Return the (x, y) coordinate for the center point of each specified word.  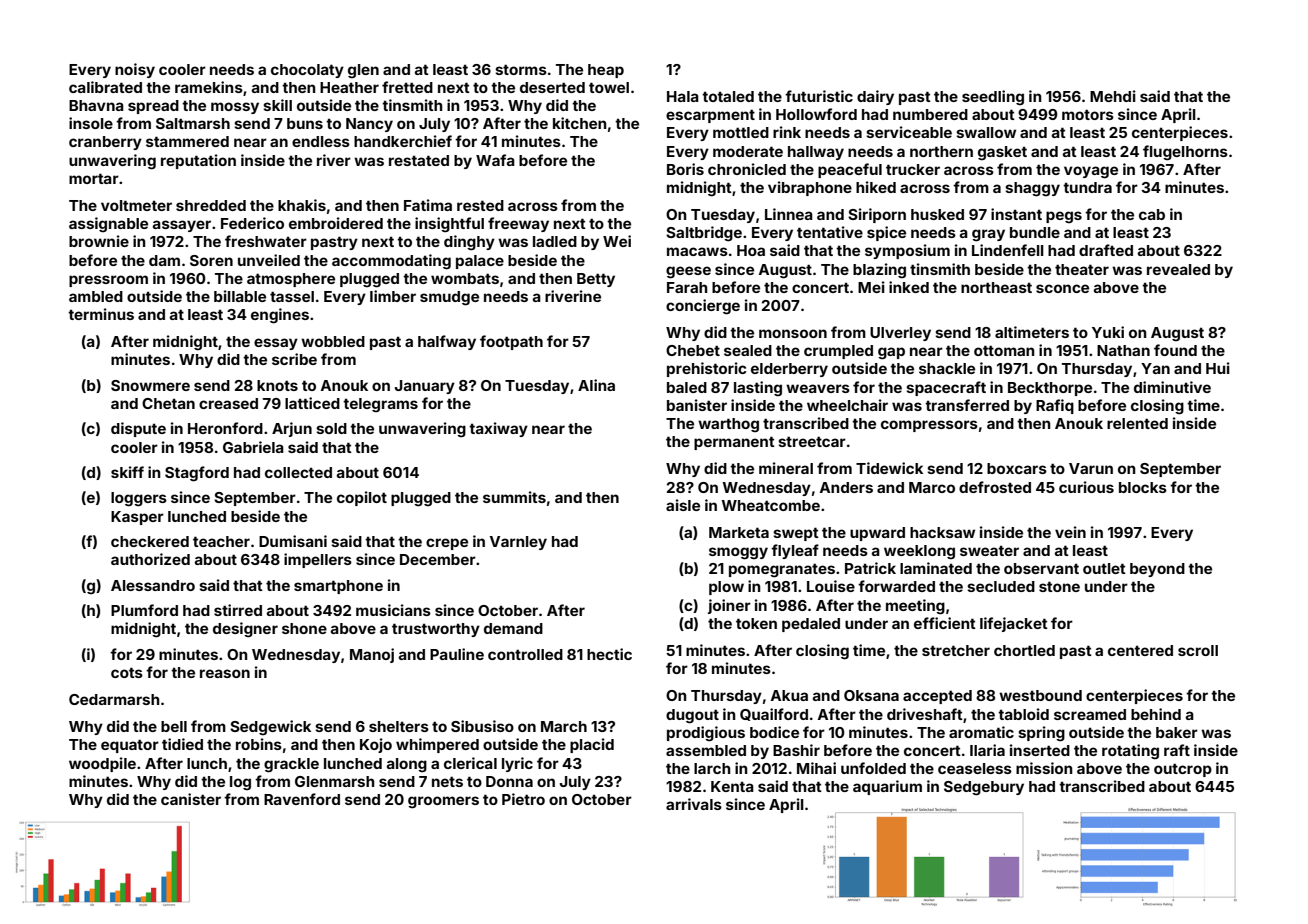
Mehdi (1113, 96)
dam (164, 260)
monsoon (793, 333)
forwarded (896, 586)
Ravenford (302, 799)
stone (1059, 586)
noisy (135, 70)
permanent (734, 443)
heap (606, 71)
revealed (1178, 269)
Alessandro (153, 585)
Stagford (197, 474)
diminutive (1172, 387)
